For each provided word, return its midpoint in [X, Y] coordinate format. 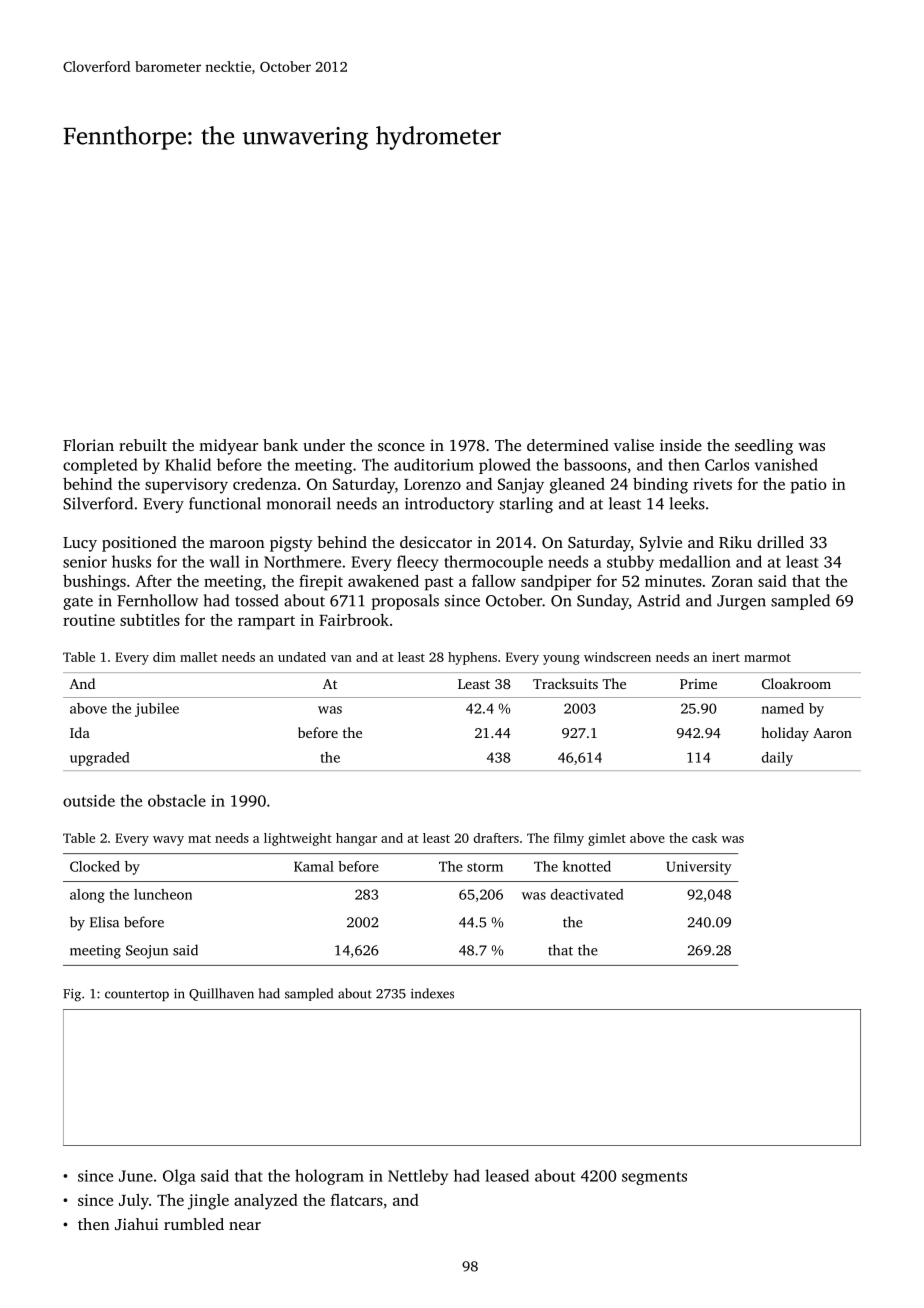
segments [654, 1178]
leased [507, 1175]
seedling [764, 447]
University [699, 868]
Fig [72, 995]
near [245, 1226]
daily [777, 759]
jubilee [157, 710]
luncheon [163, 894]
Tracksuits [565, 683]
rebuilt [143, 445]
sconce [401, 447]
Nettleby [418, 1177]
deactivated [587, 894]
